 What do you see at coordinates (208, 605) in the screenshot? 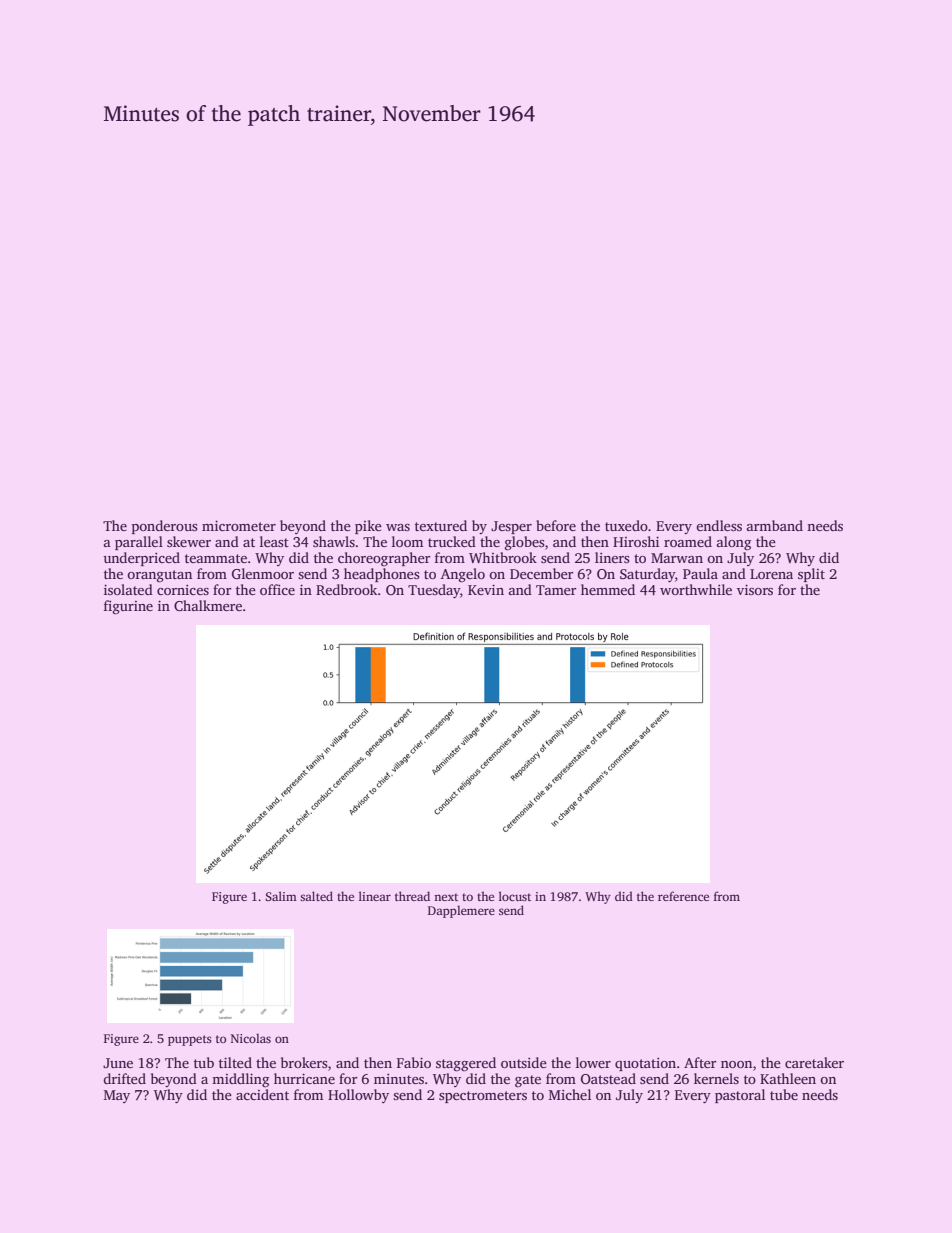
I see `Chalkmere` at bounding box center [208, 605].
